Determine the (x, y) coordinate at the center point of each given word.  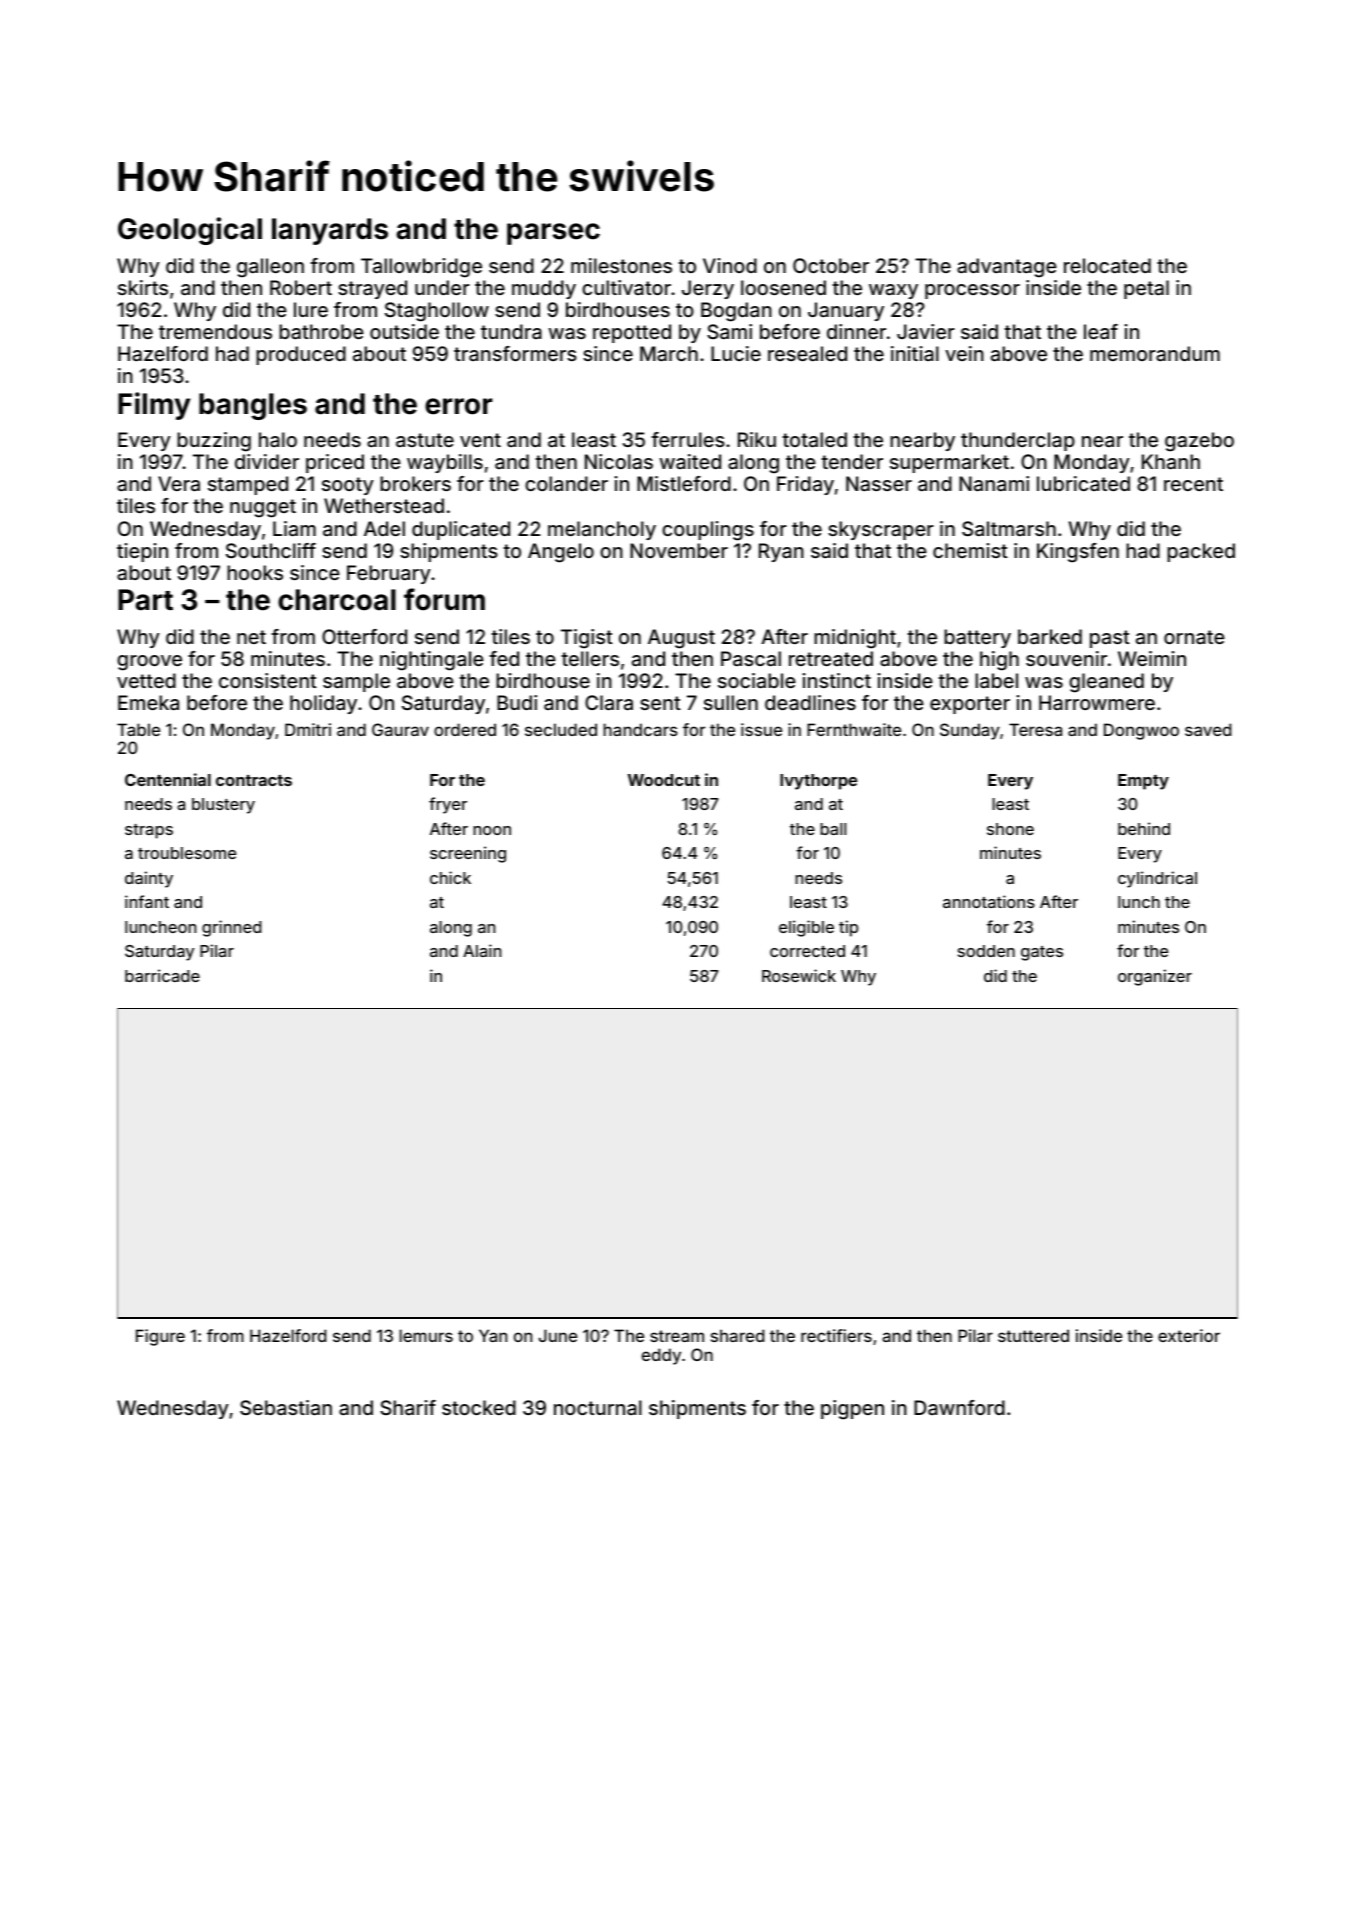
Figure (160, 1337)
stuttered (1033, 1335)
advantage (1007, 268)
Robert (301, 287)
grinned (232, 928)
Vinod (730, 265)
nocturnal (598, 1407)
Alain (482, 950)
